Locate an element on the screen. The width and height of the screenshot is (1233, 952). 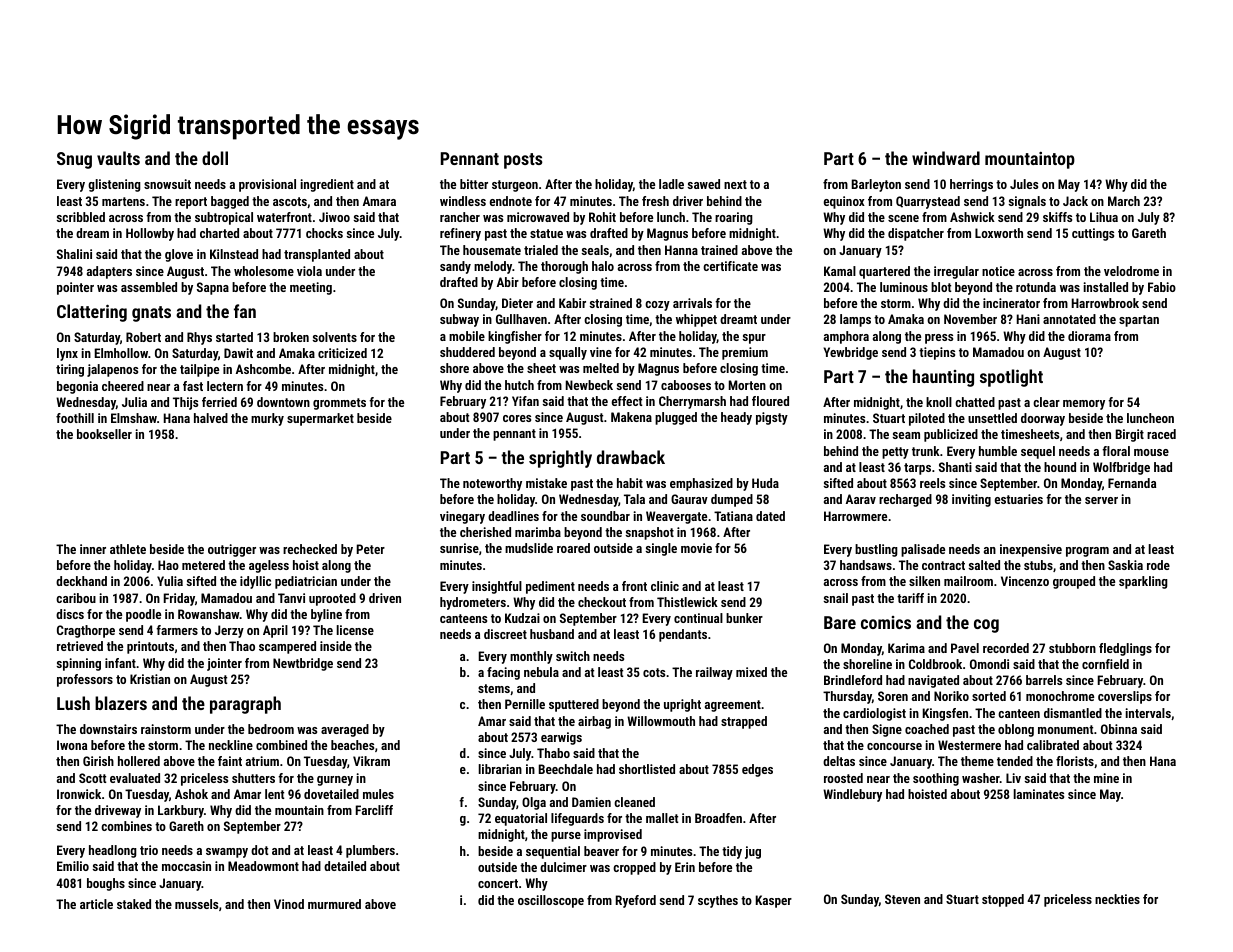
roaring is located at coordinates (734, 218).
